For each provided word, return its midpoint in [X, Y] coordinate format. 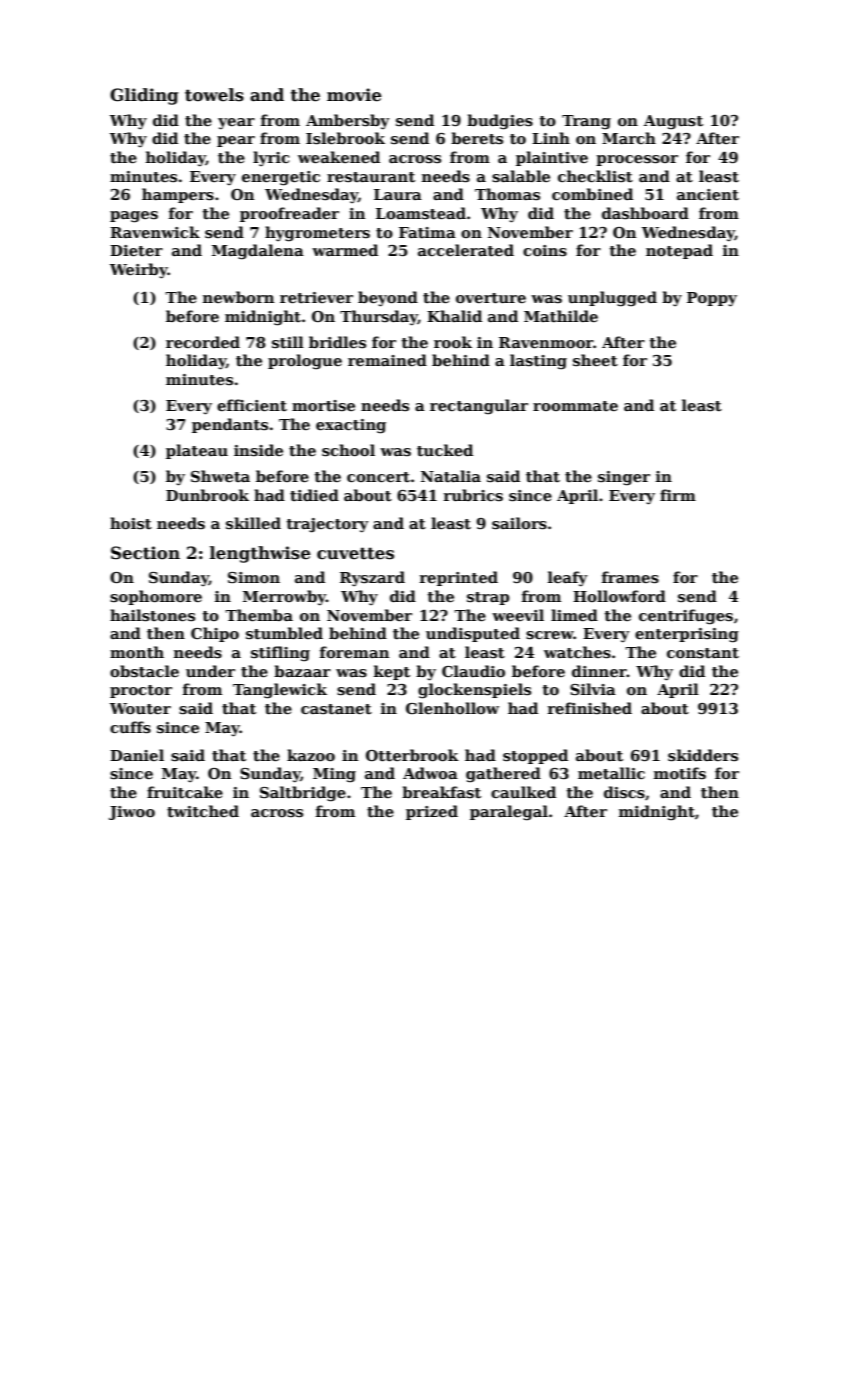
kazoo [311, 755]
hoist [131, 523]
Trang [586, 122]
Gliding [144, 96]
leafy [568, 578]
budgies [500, 122]
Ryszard [372, 578]
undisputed [473, 634]
